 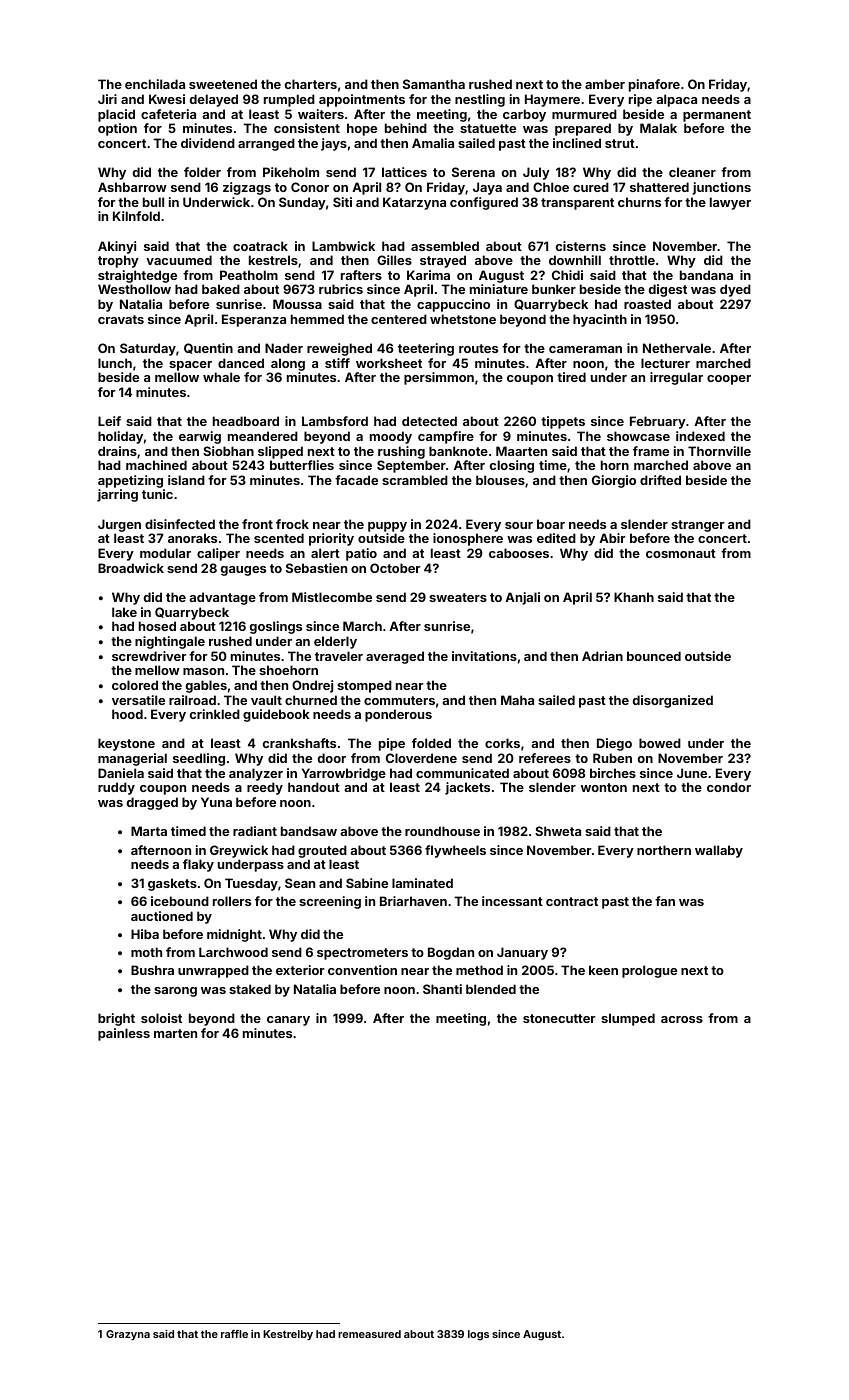 I want to click on sweetened, so click(x=223, y=84).
